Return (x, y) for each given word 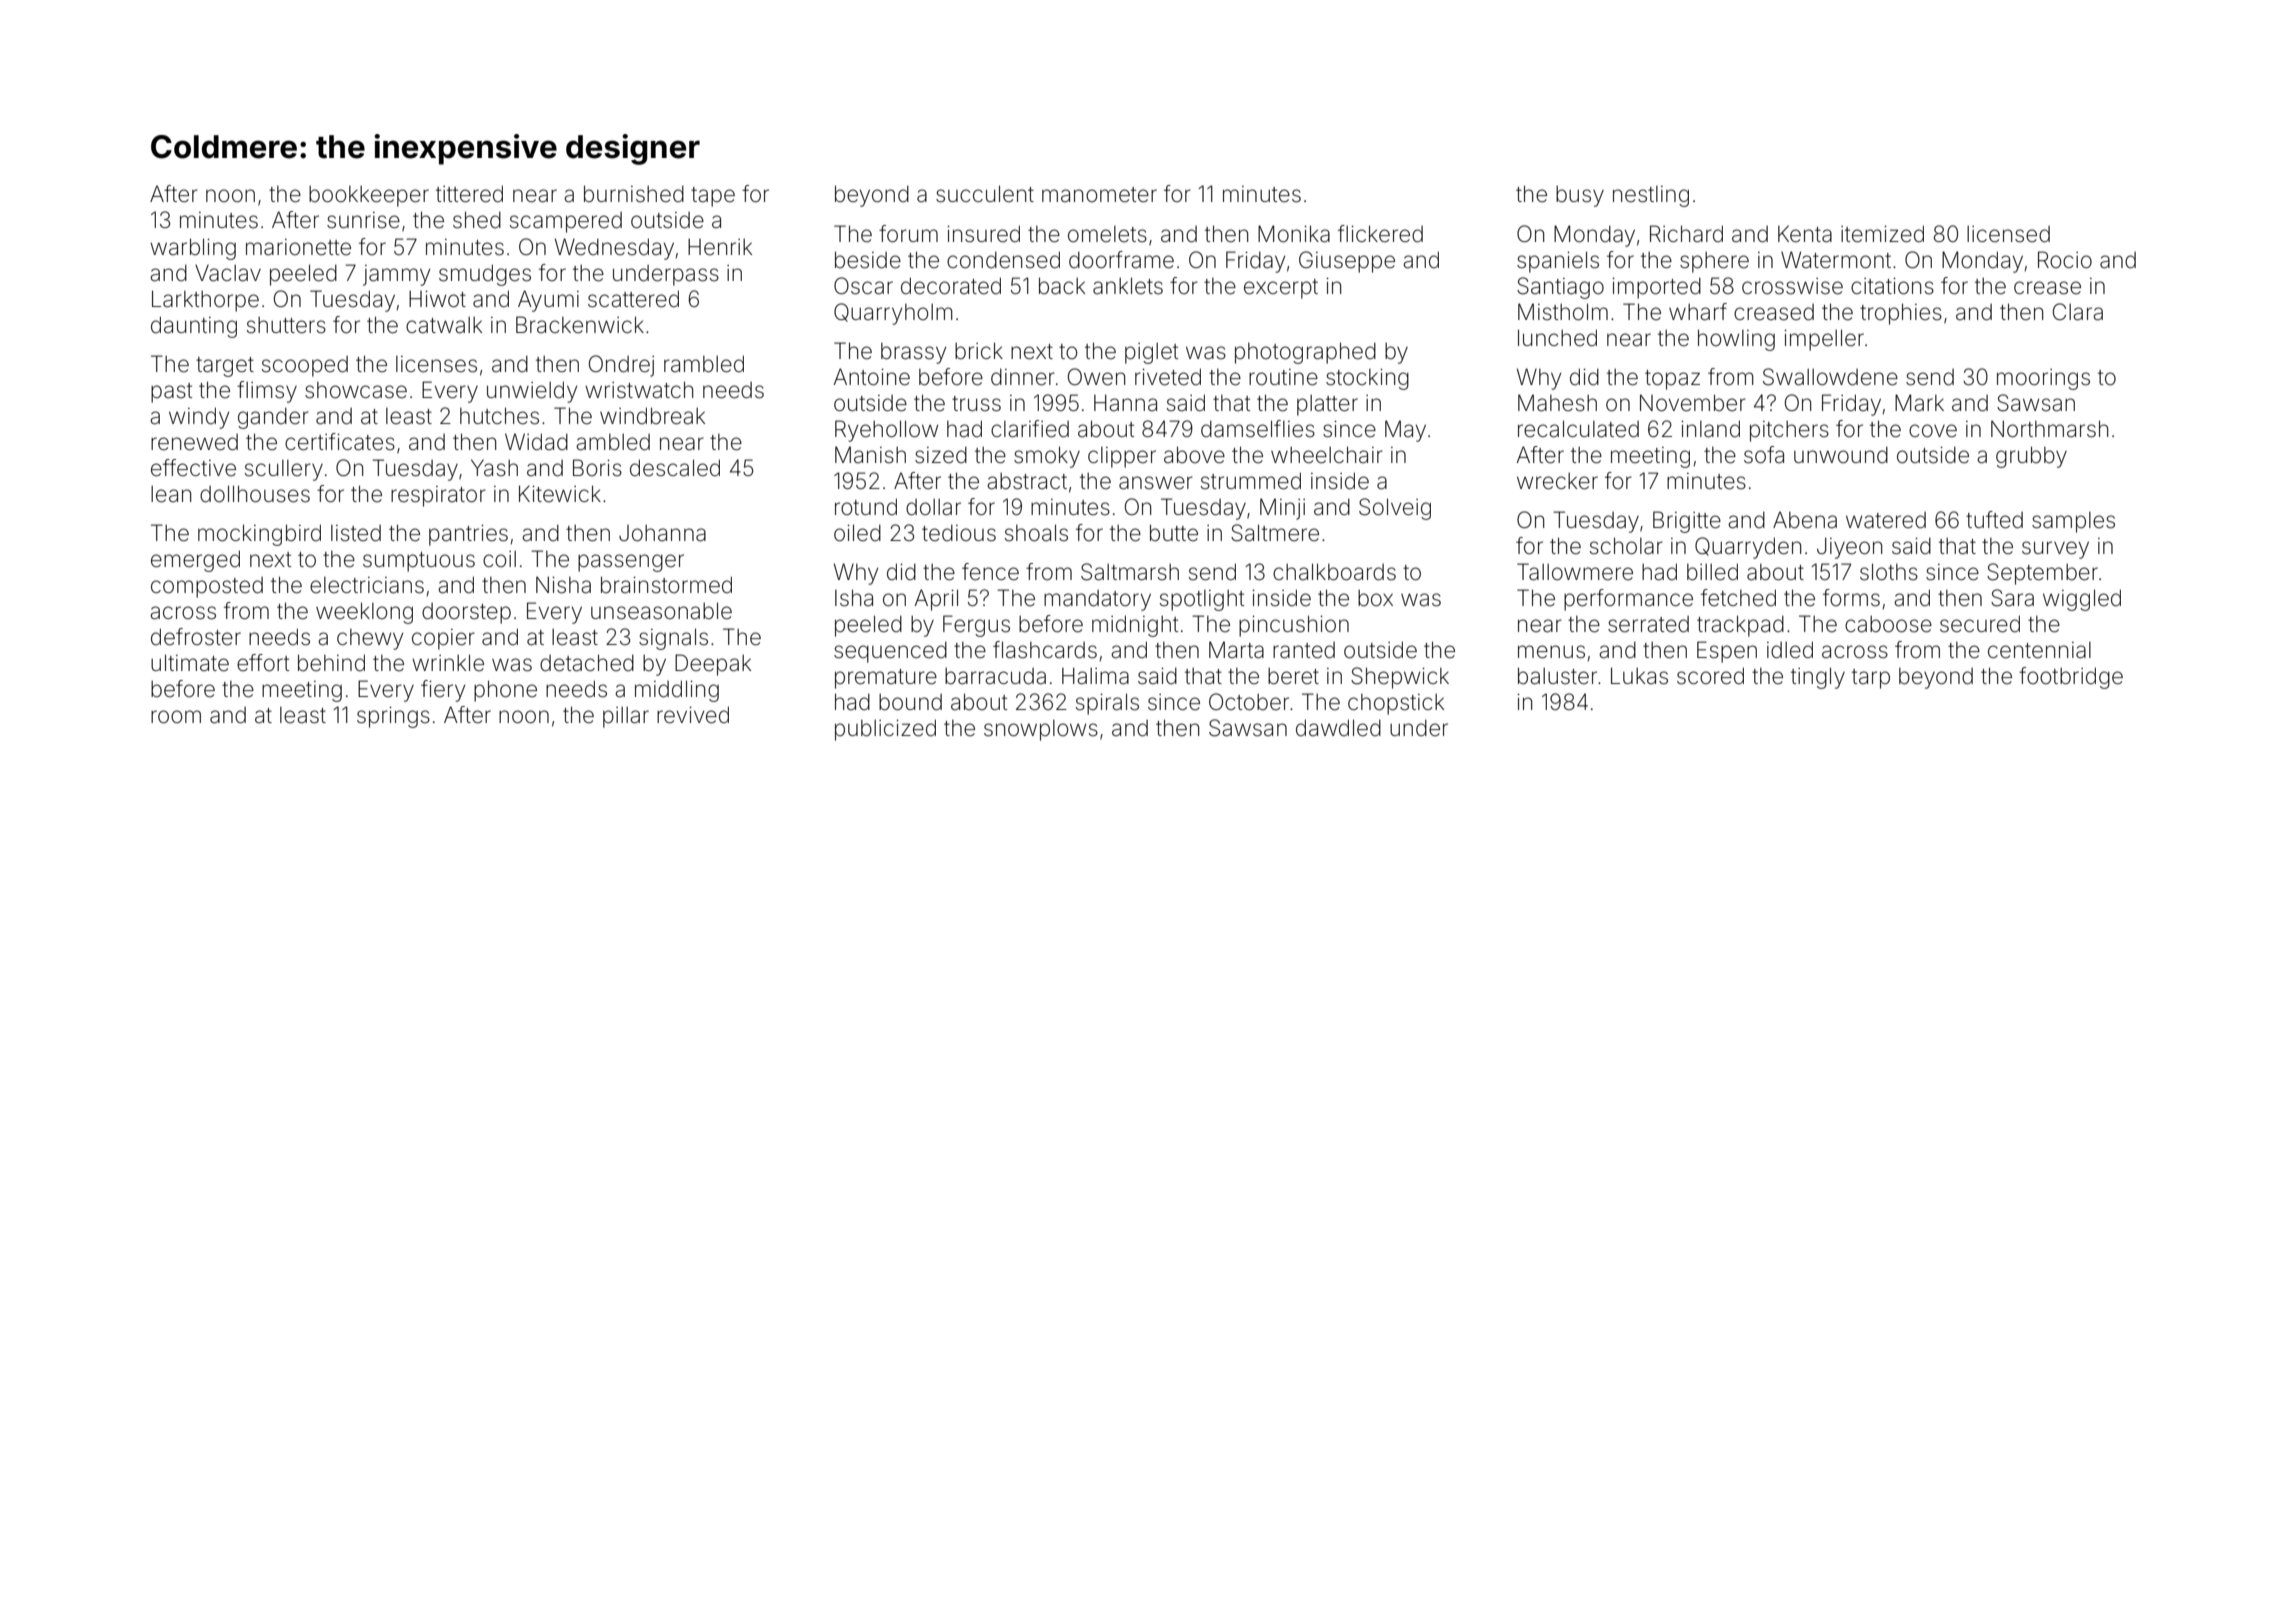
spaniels (1558, 262)
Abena (1805, 520)
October (1249, 702)
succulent (985, 194)
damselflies (1258, 429)
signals (673, 639)
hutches (499, 416)
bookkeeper (369, 196)
